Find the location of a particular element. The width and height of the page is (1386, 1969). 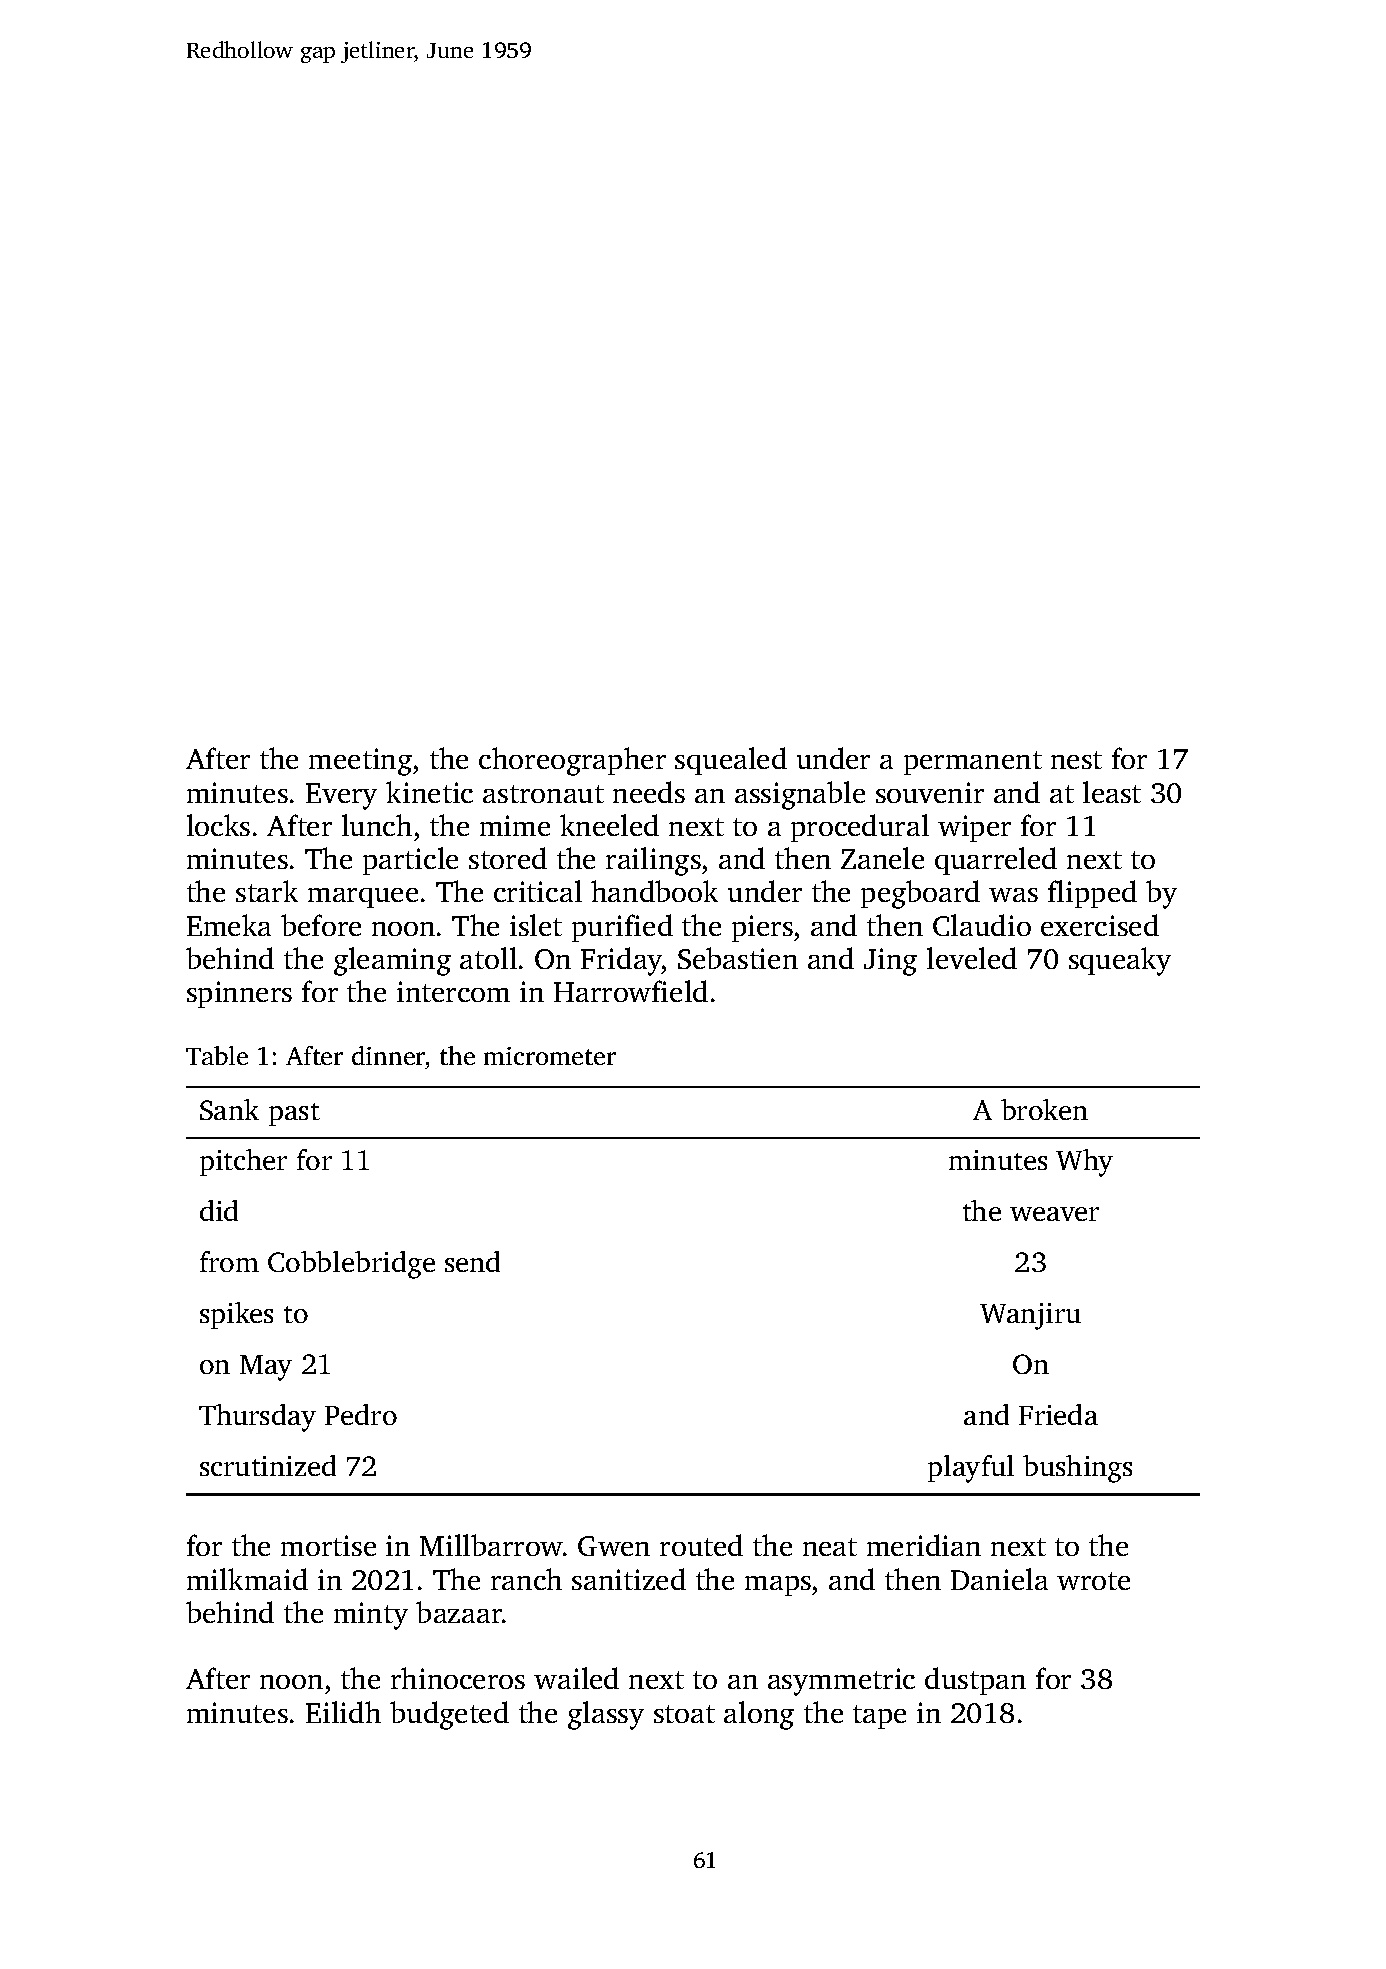

squeaky is located at coordinates (1120, 961).
